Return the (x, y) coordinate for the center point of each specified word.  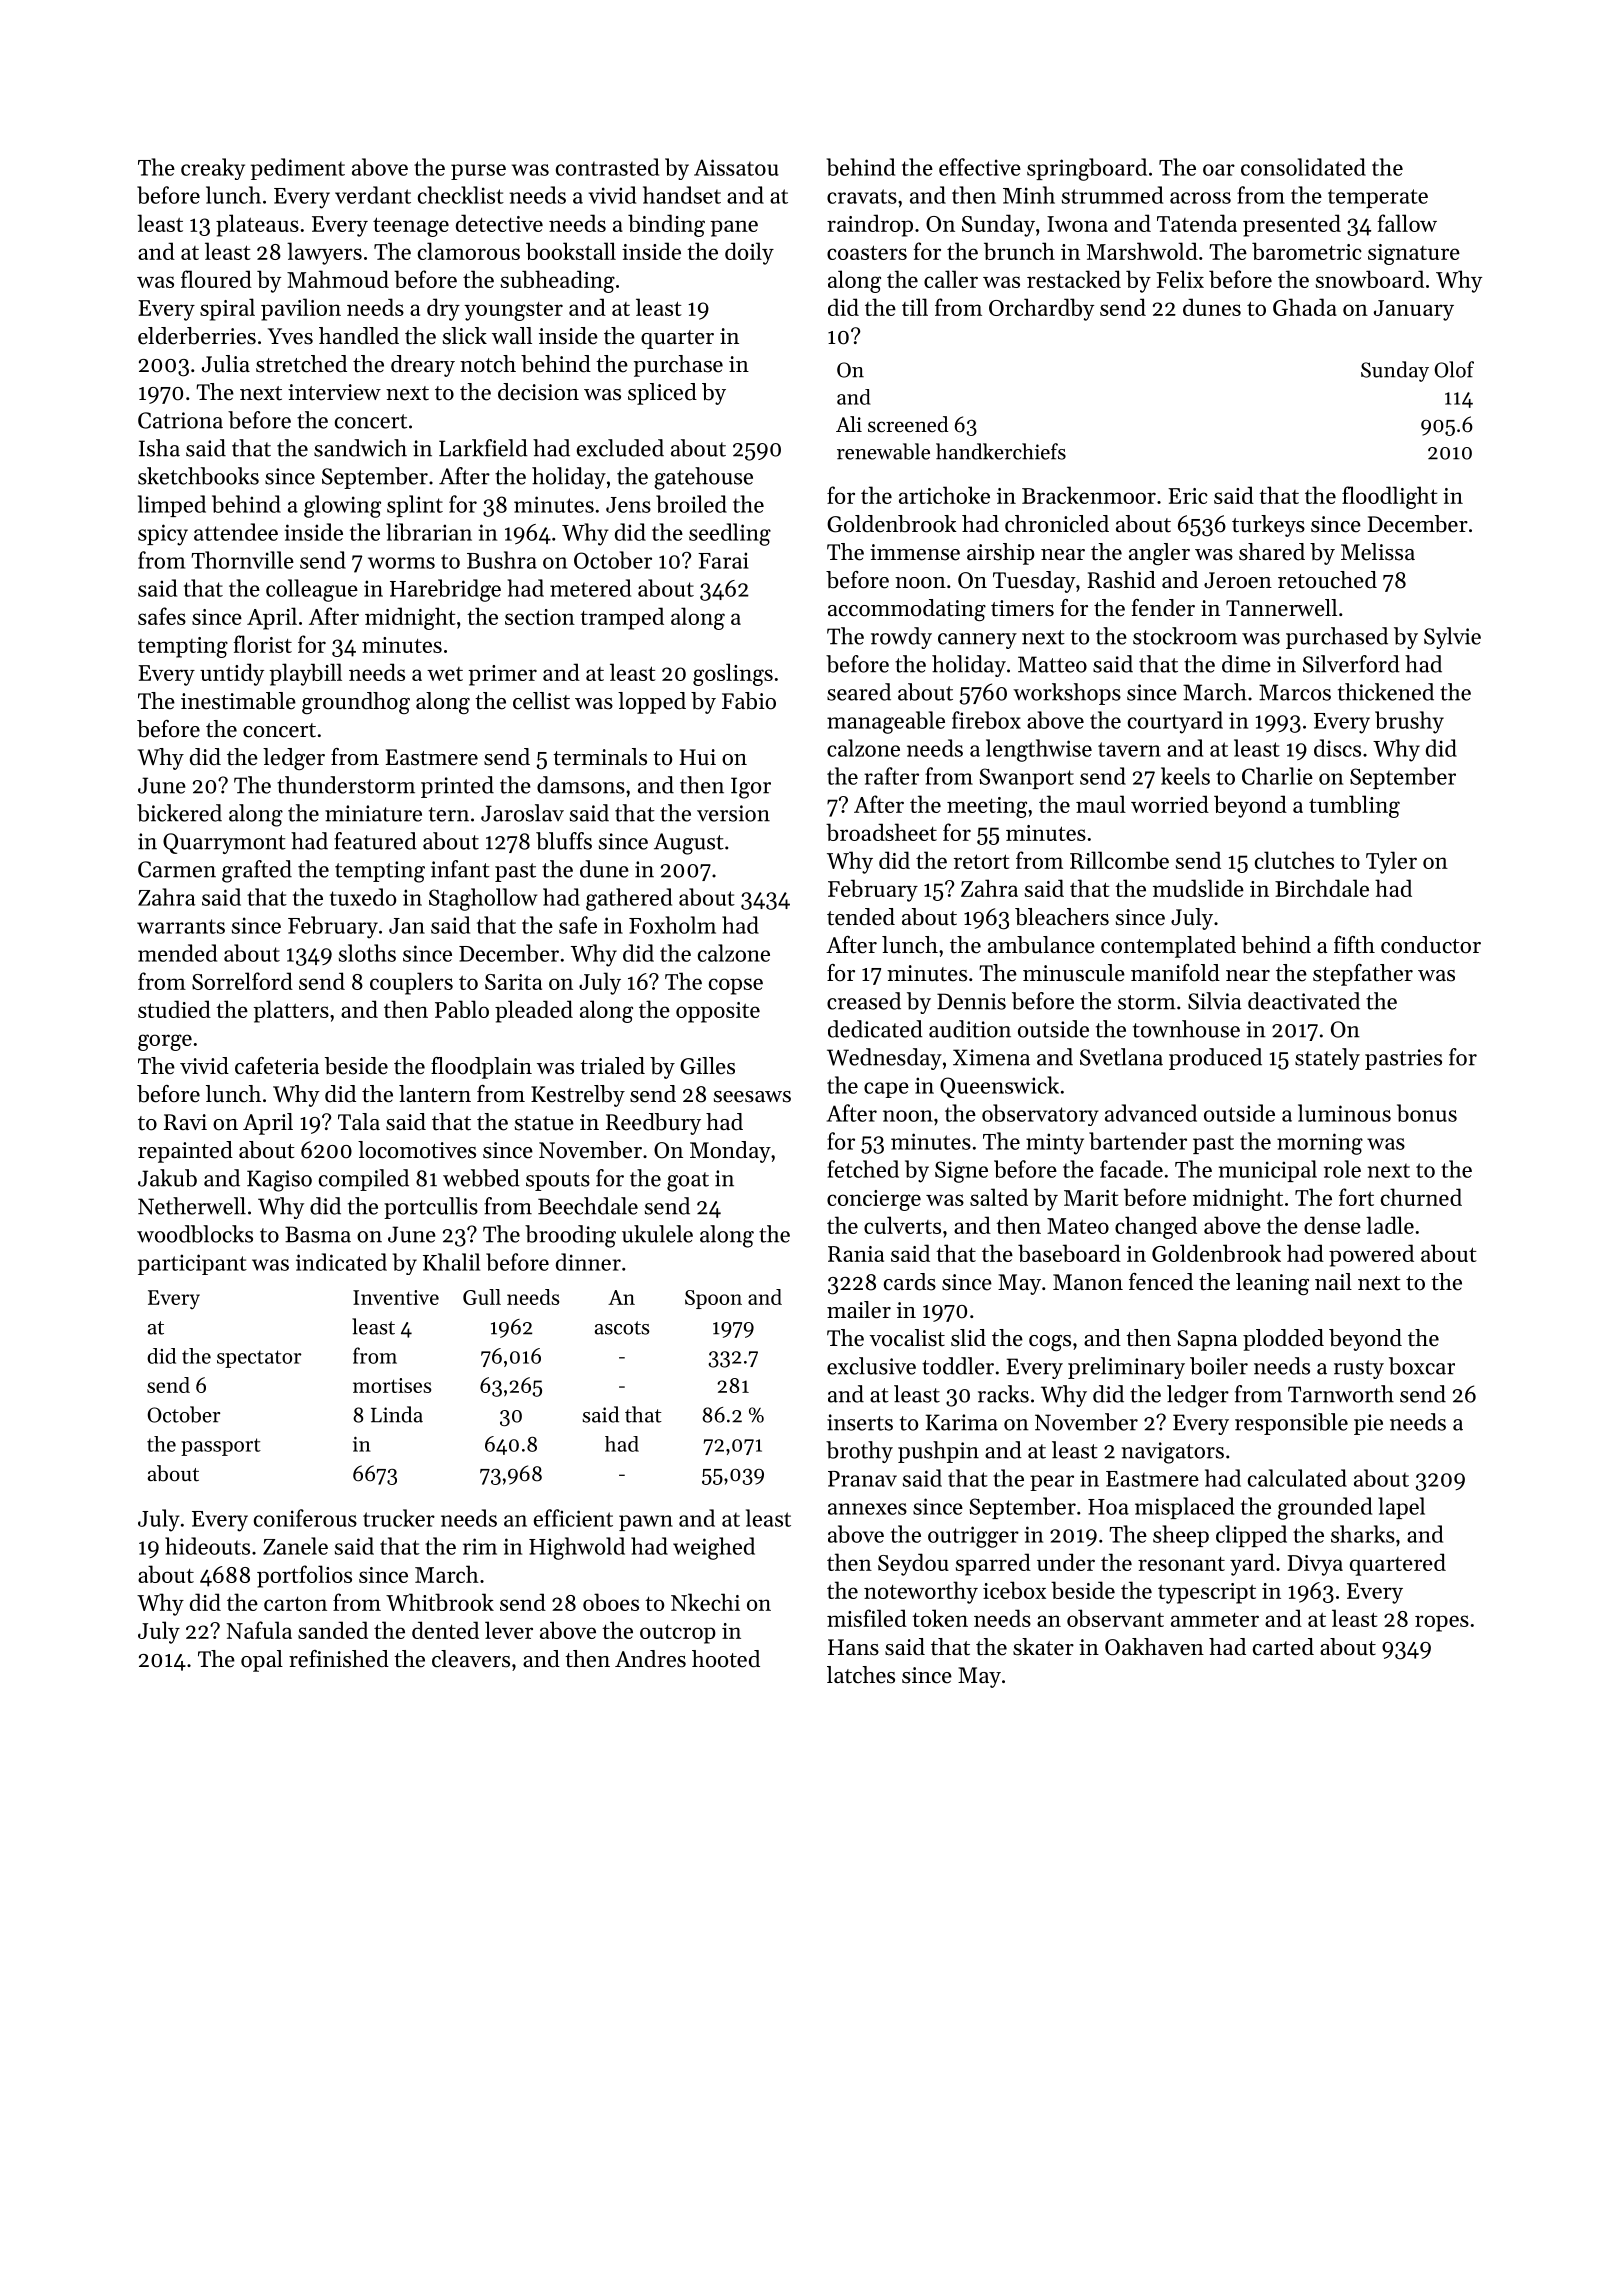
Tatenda (1197, 223)
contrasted (607, 167)
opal (262, 1661)
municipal (1267, 1171)
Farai (723, 560)
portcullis (431, 1208)
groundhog (356, 703)
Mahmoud (338, 279)
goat (688, 1182)
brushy (1409, 722)
